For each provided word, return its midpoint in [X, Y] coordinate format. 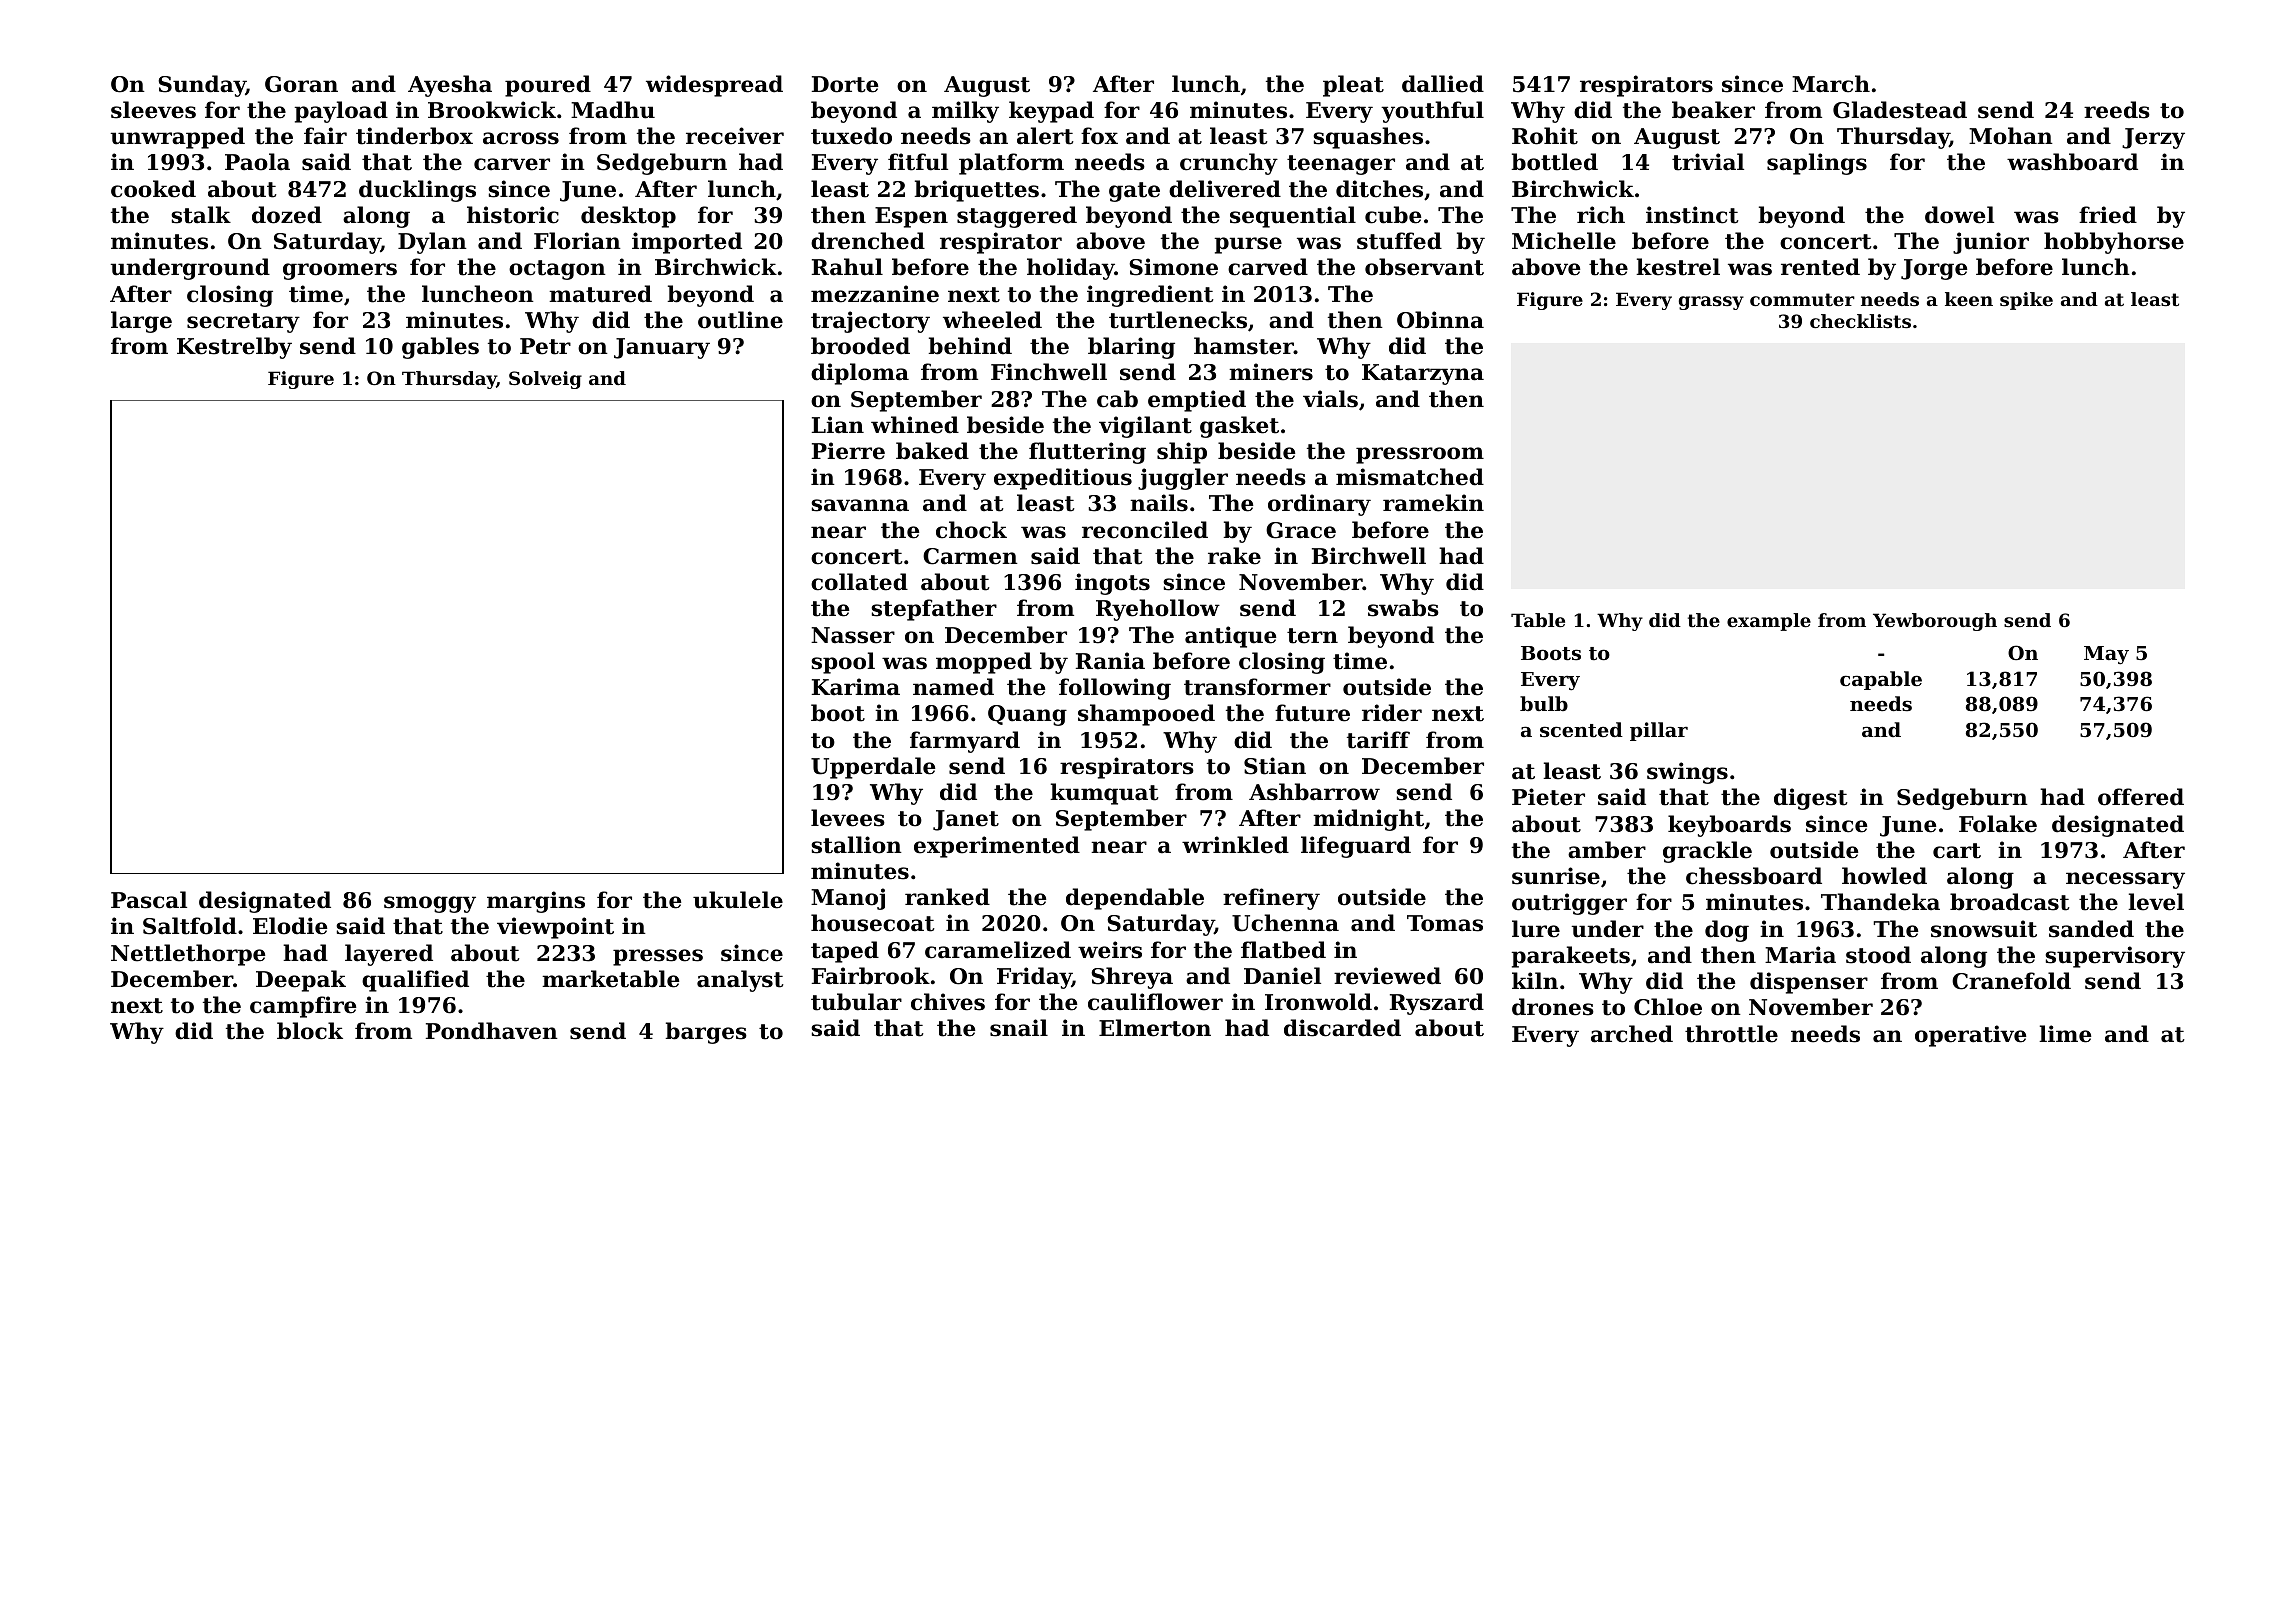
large [141, 322]
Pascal [149, 900]
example [1769, 622]
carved [1268, 267]
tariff [1378, 740]
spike [2026, 301]
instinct [1692, 215]
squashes [1368, 138]
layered [389, 955]
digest [1811, 799]
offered [2141, 797]
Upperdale [873, 768]
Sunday [202, 86]
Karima [856, 687]
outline [740, 320]
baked [932, 451]
